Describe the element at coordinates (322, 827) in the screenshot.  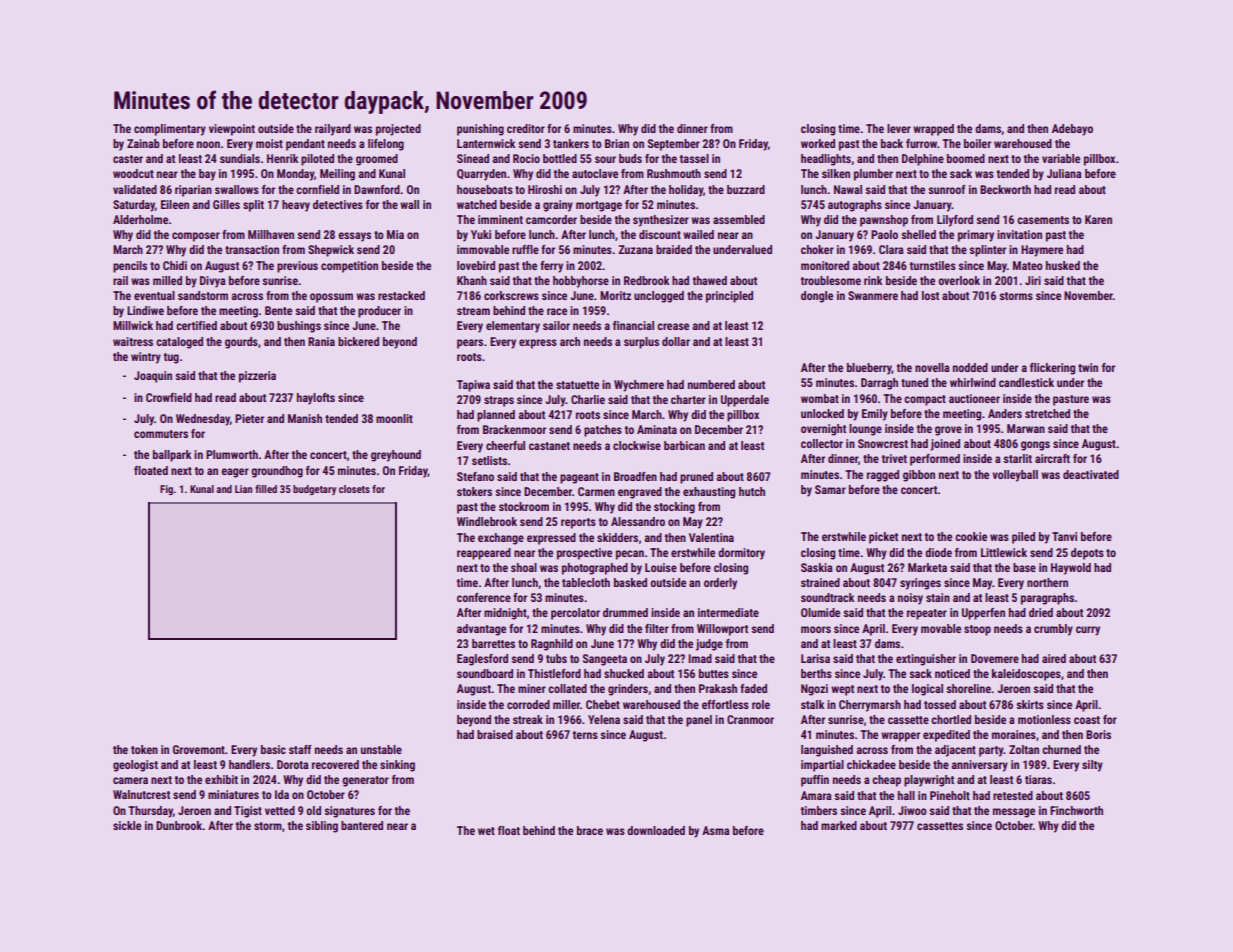
I see `sibling` at that location.
